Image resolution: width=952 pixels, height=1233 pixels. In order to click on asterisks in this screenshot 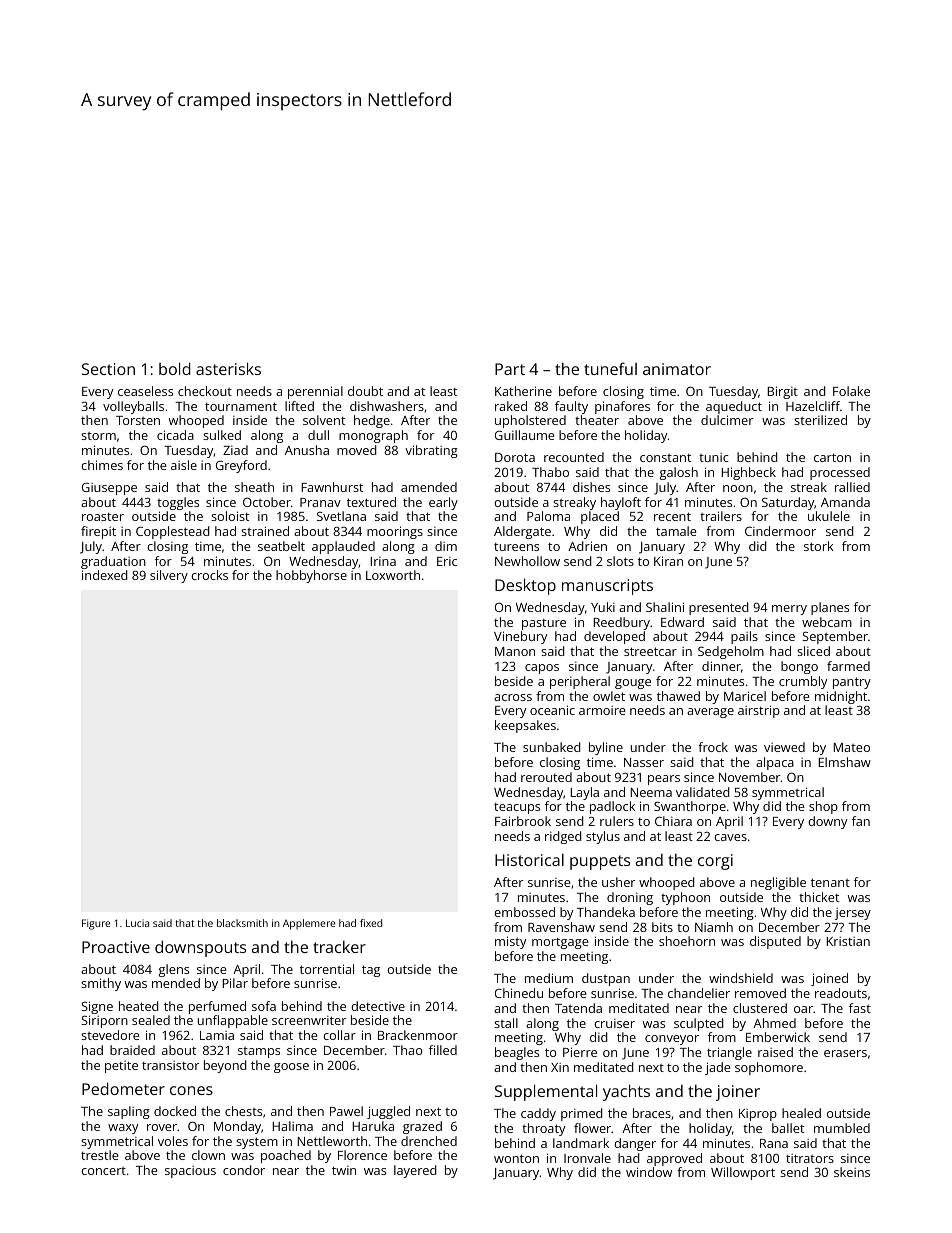, I will do `click(228, 368)`.
